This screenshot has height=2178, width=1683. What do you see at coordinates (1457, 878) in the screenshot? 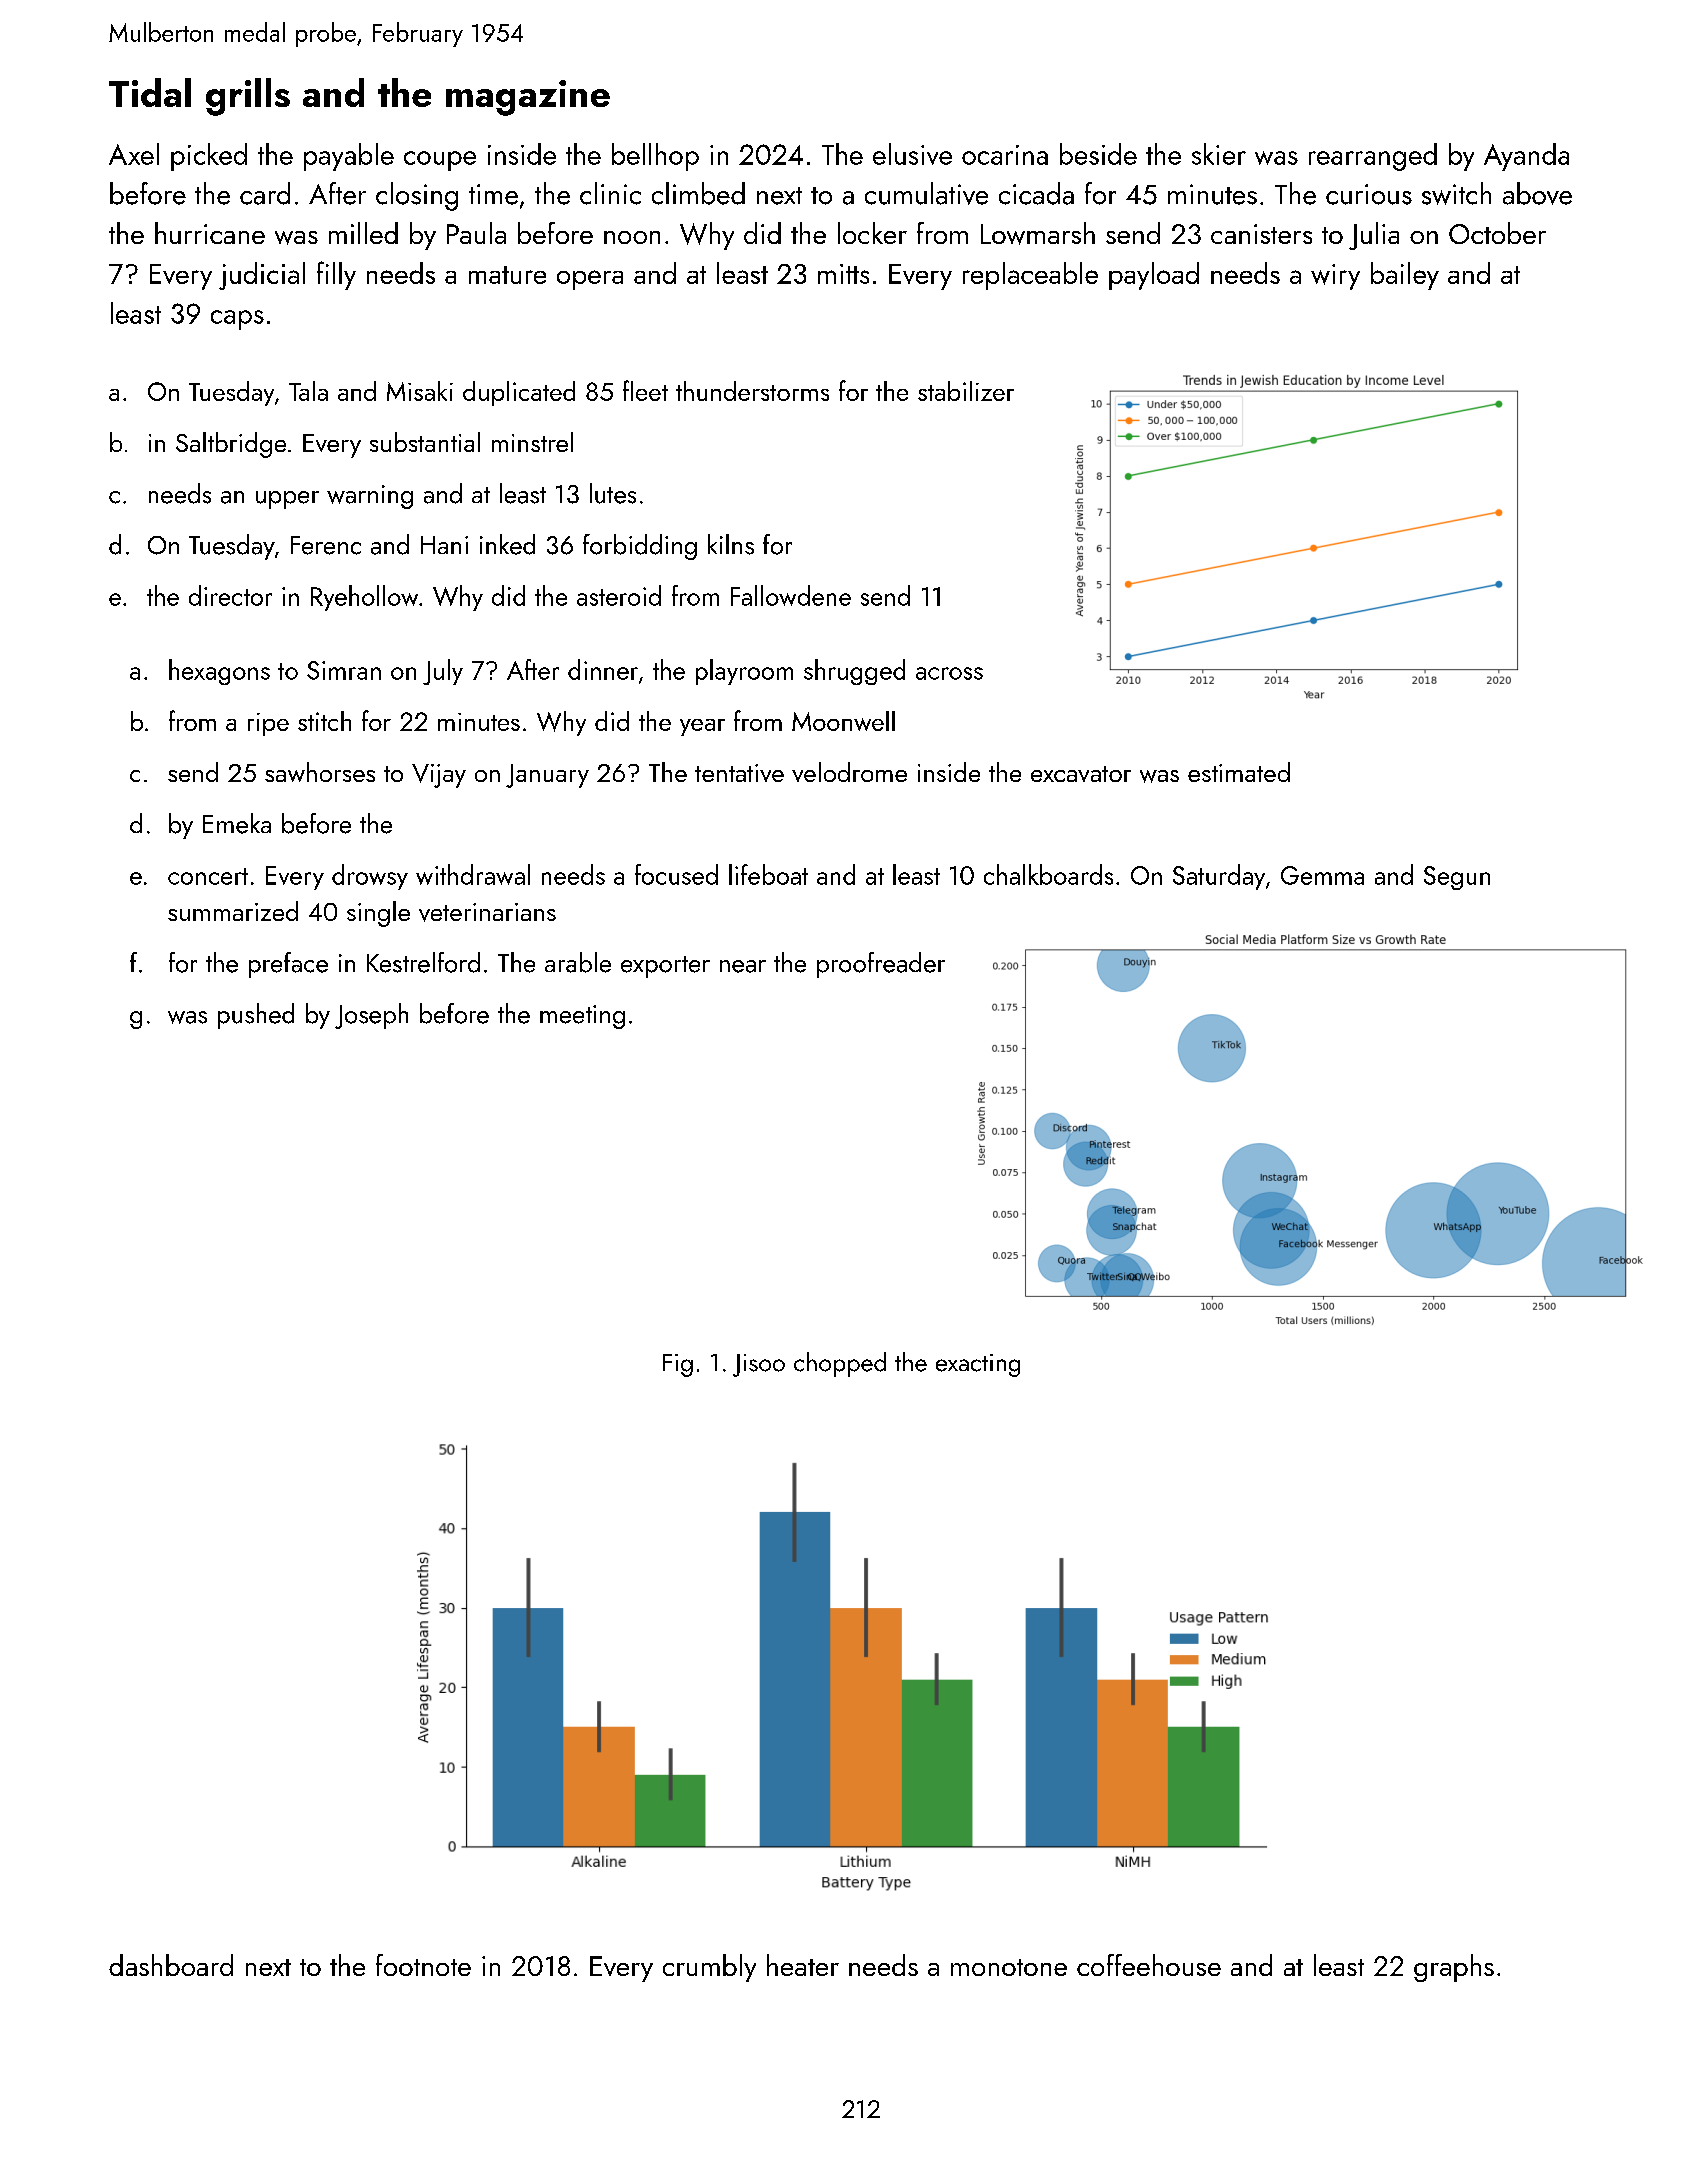
I see `Segun` at bounding box center [1457, 878].
